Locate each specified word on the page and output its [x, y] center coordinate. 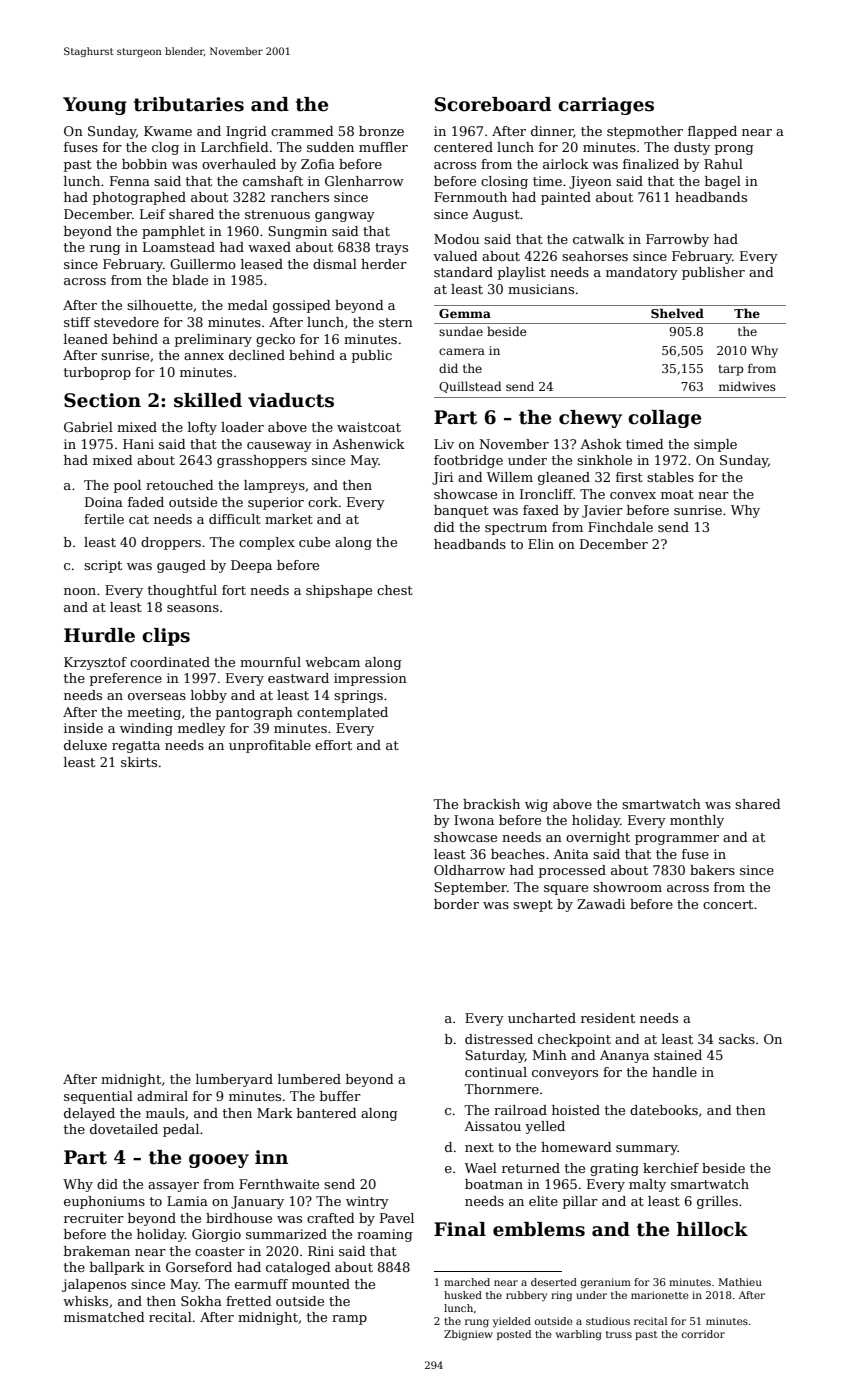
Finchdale [620, 527]
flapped [712, 132]
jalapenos [94, 1285]
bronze [381, 131]
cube [314, 542]
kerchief [671, 1168]
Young [95, 106]
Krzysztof [95, 663]
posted [514, 1335]
